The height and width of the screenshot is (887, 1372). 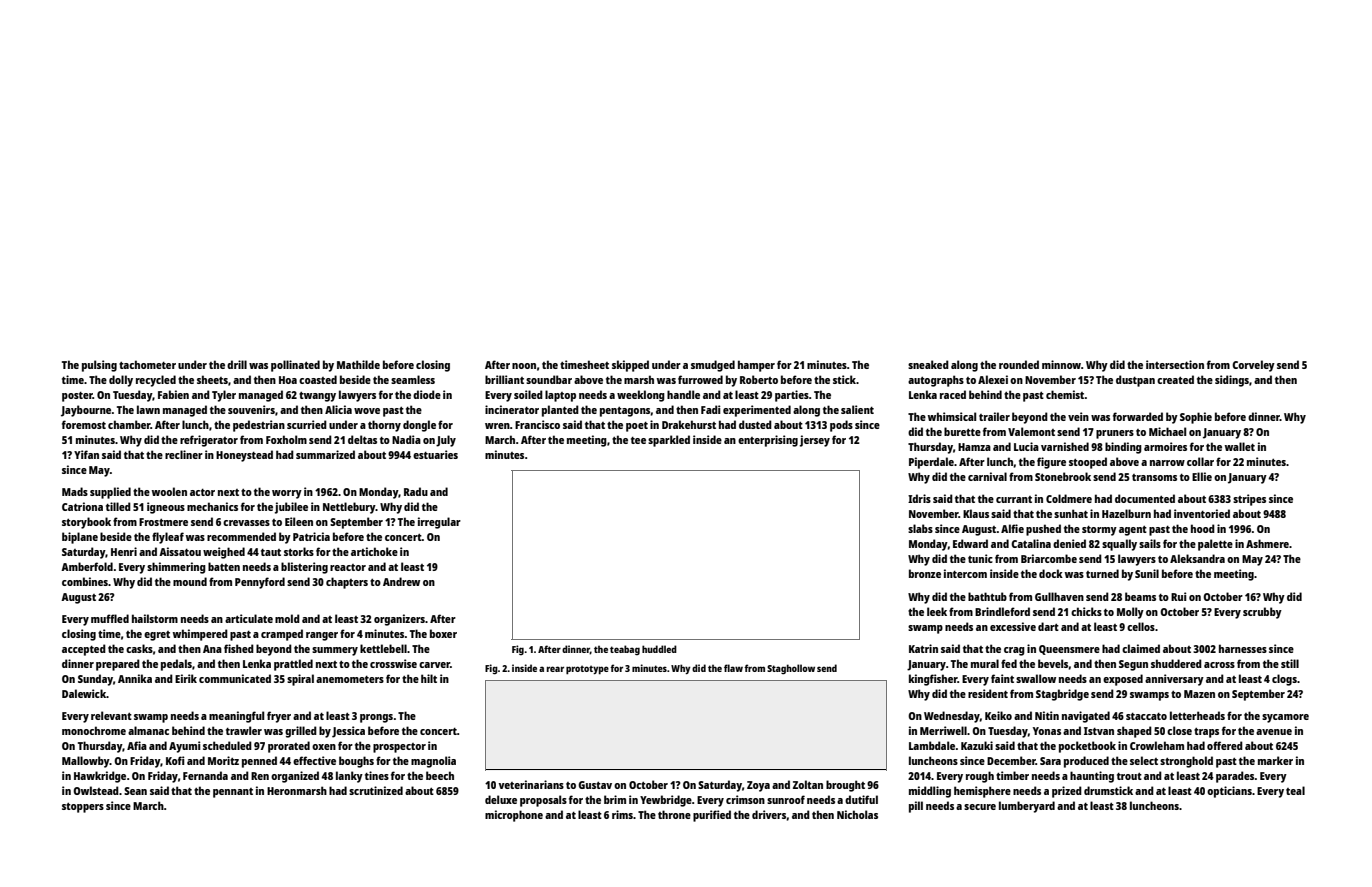 What do you see at coordinates (857, 814) in the screenshot?
I see `Nicholas` at bounding box center [857, 814].
